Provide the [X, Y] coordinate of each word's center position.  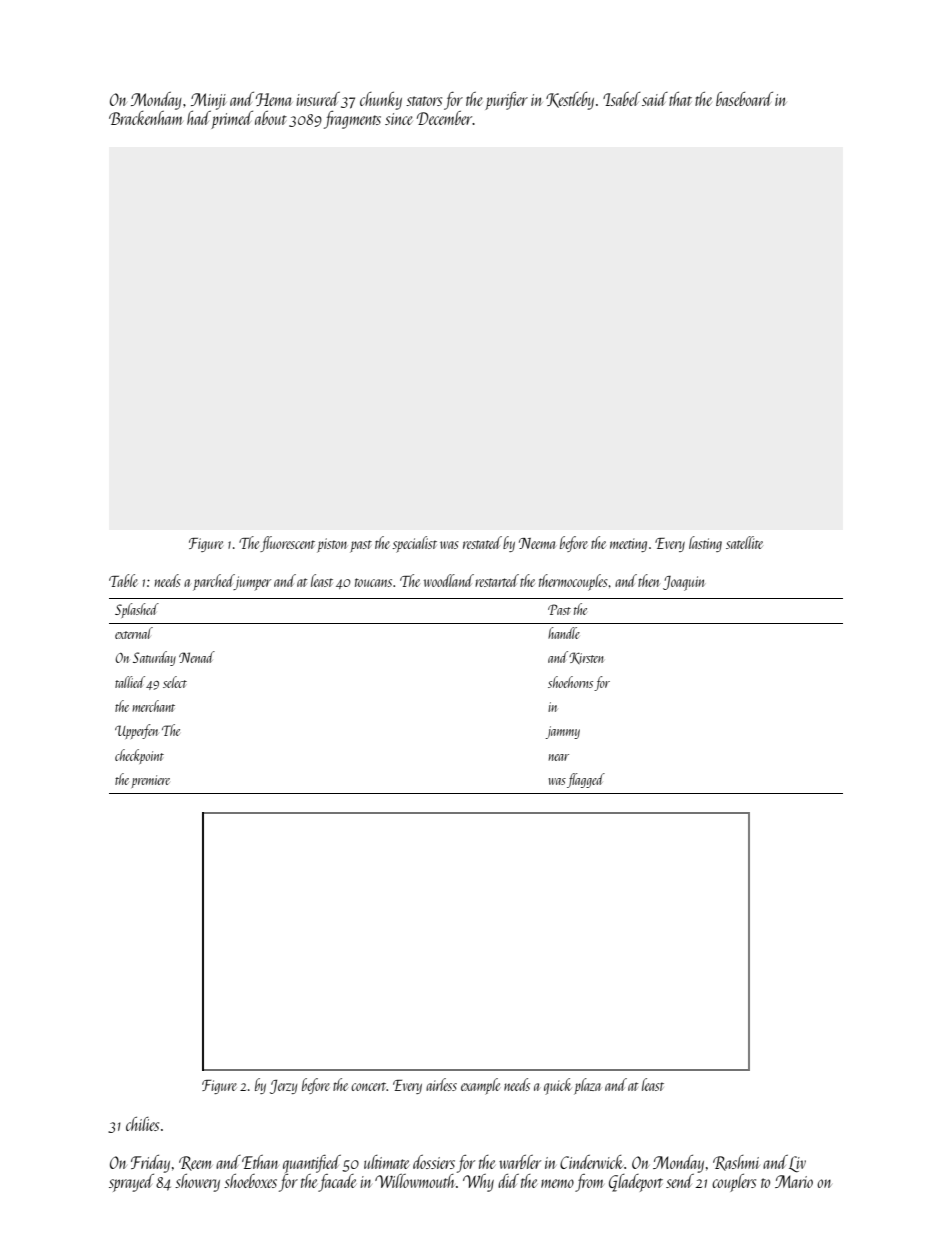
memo [557, 1183]
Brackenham [146, 118]
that [680, 99]
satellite [744, 542]
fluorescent [287, 544]
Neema [537, 543]
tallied [130, 682]
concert [369, 1086]
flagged [586, 780]
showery [197, 1183]
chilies [142, 1124]
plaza [587, 1086]
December [445, 118]
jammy [562, 732]
